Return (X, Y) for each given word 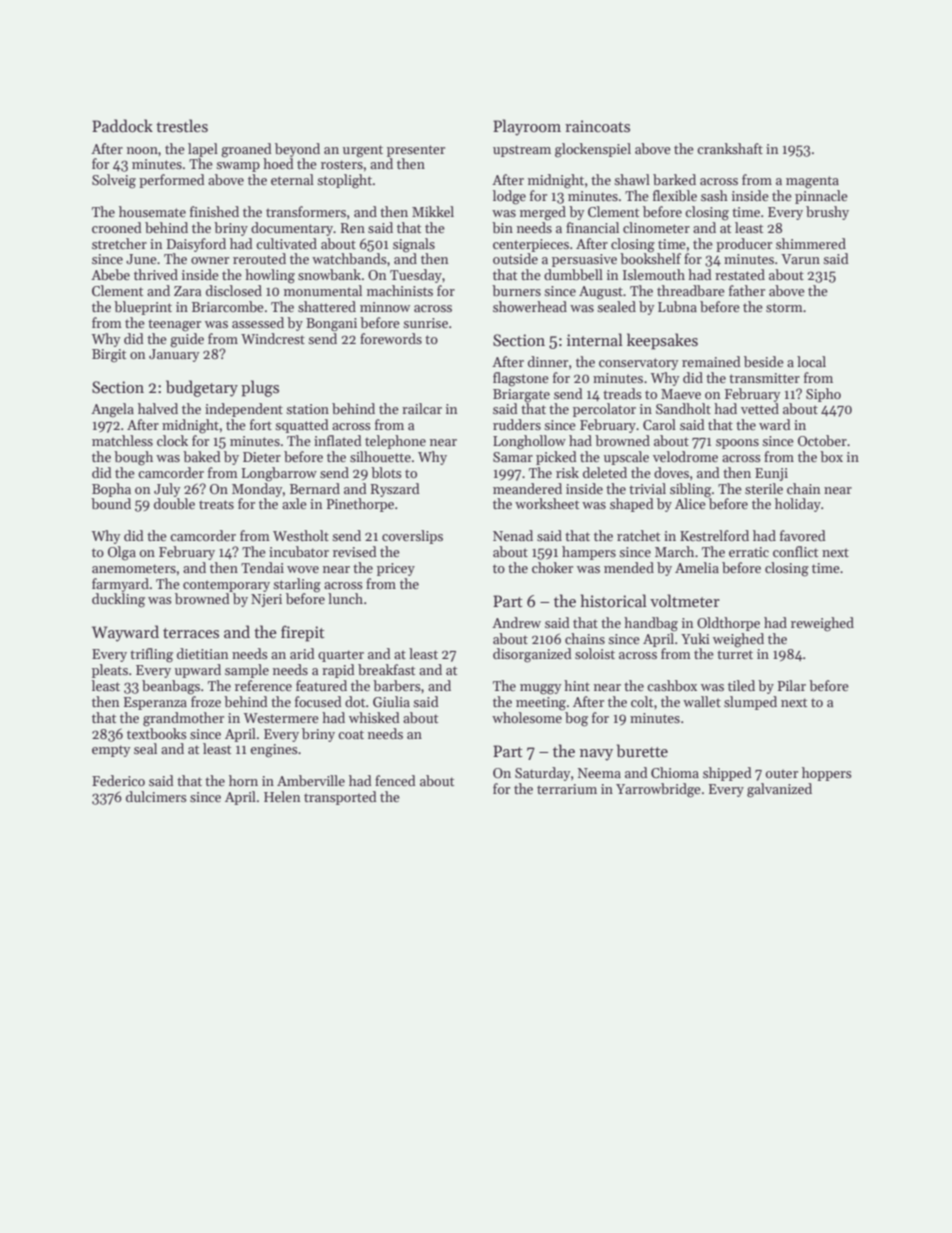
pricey (396, 569)
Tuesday (416, 276)
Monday (257, 490)
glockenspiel (593, 150)
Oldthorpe (728, 624)
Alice (690, 503)
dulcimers (156, 796)
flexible (675, 195)
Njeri (266, 600)
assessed (258, 322)
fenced (395, 780)
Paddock (122, 125)
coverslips (412, 537)
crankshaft (730, 148)
